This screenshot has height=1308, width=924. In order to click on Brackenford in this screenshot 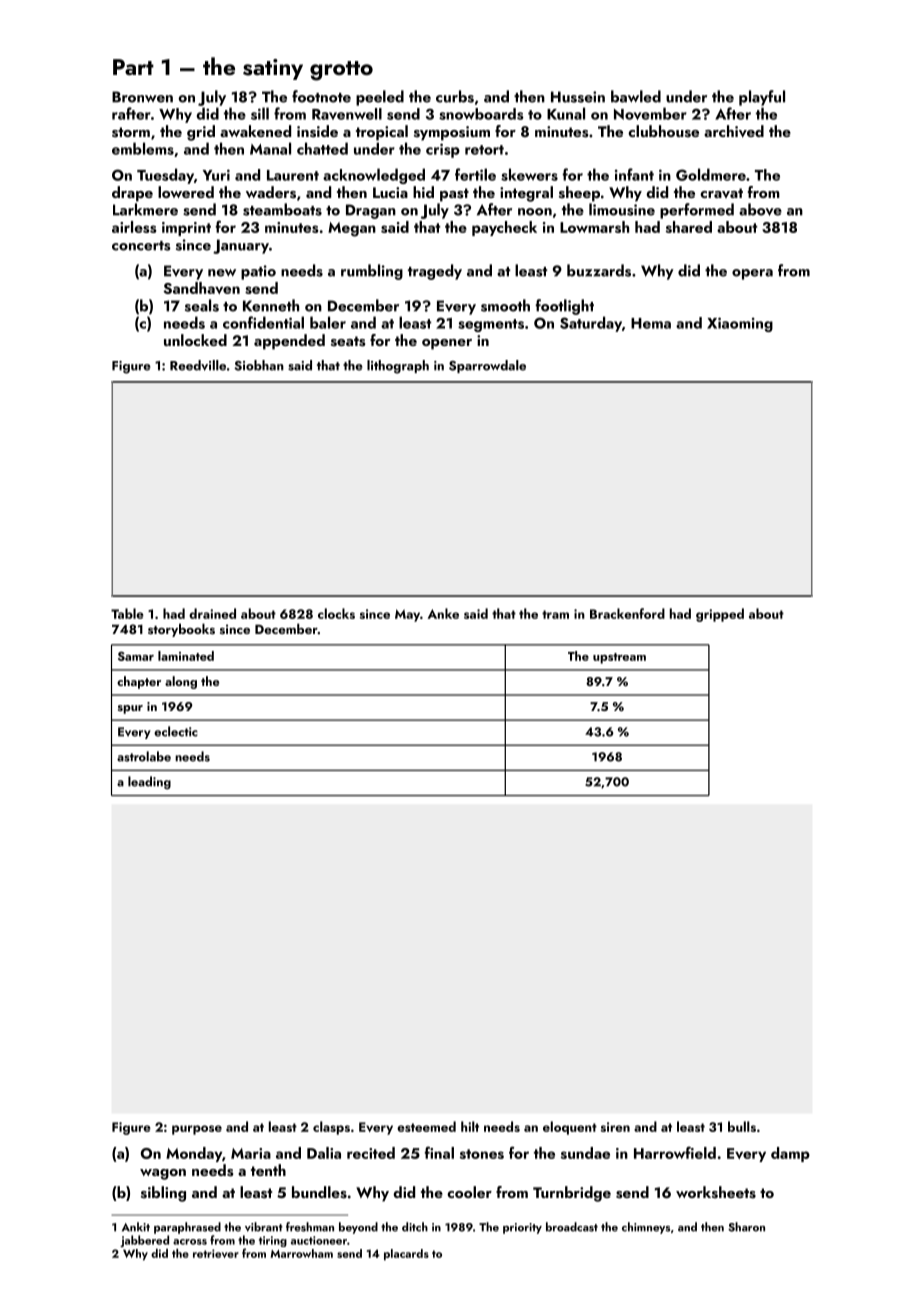, I will do `click(627, 613)`.
